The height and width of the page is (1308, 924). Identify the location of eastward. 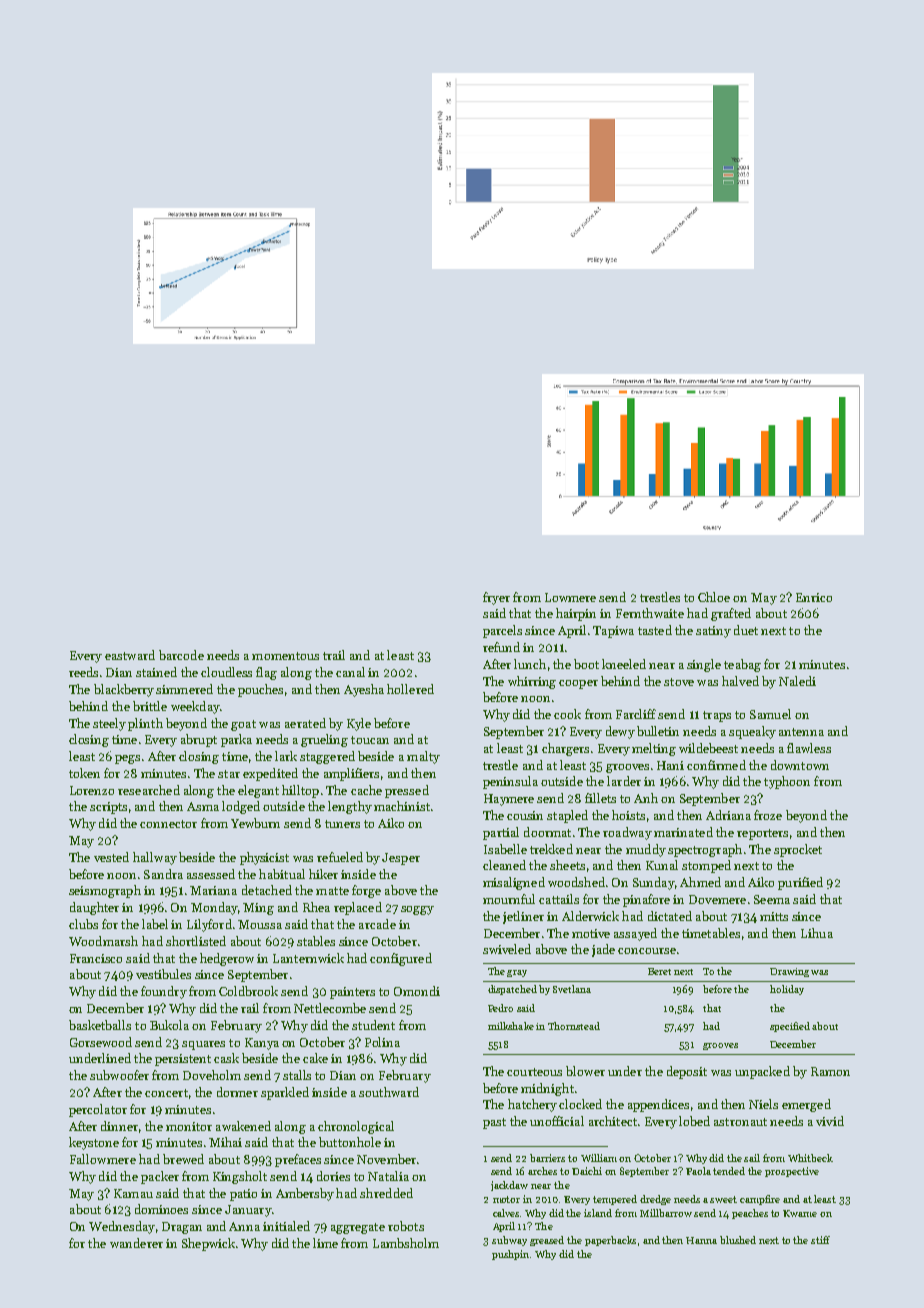
(130, 655).
